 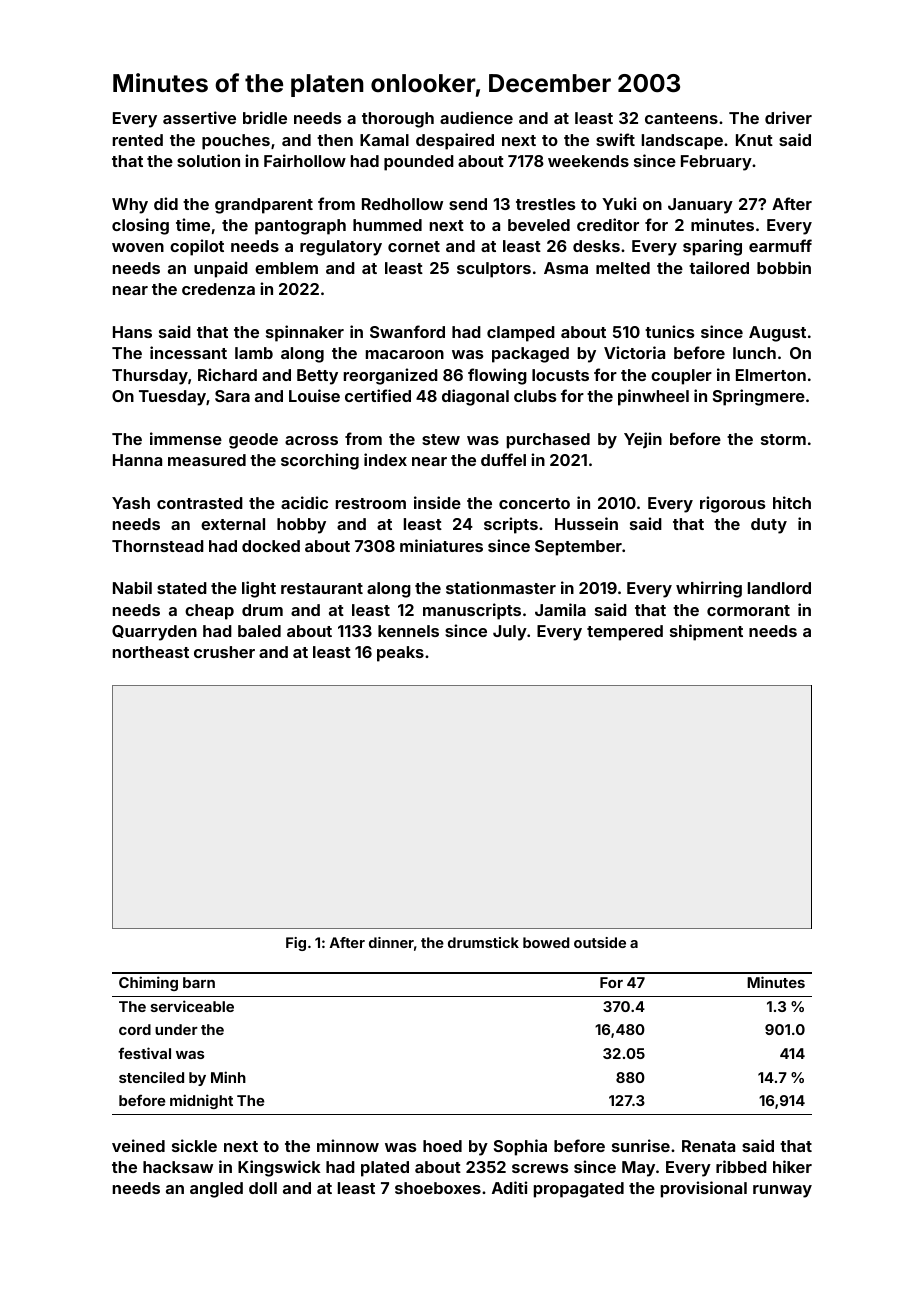 I want to click on Redhollow, so click(x=402, y=204).
